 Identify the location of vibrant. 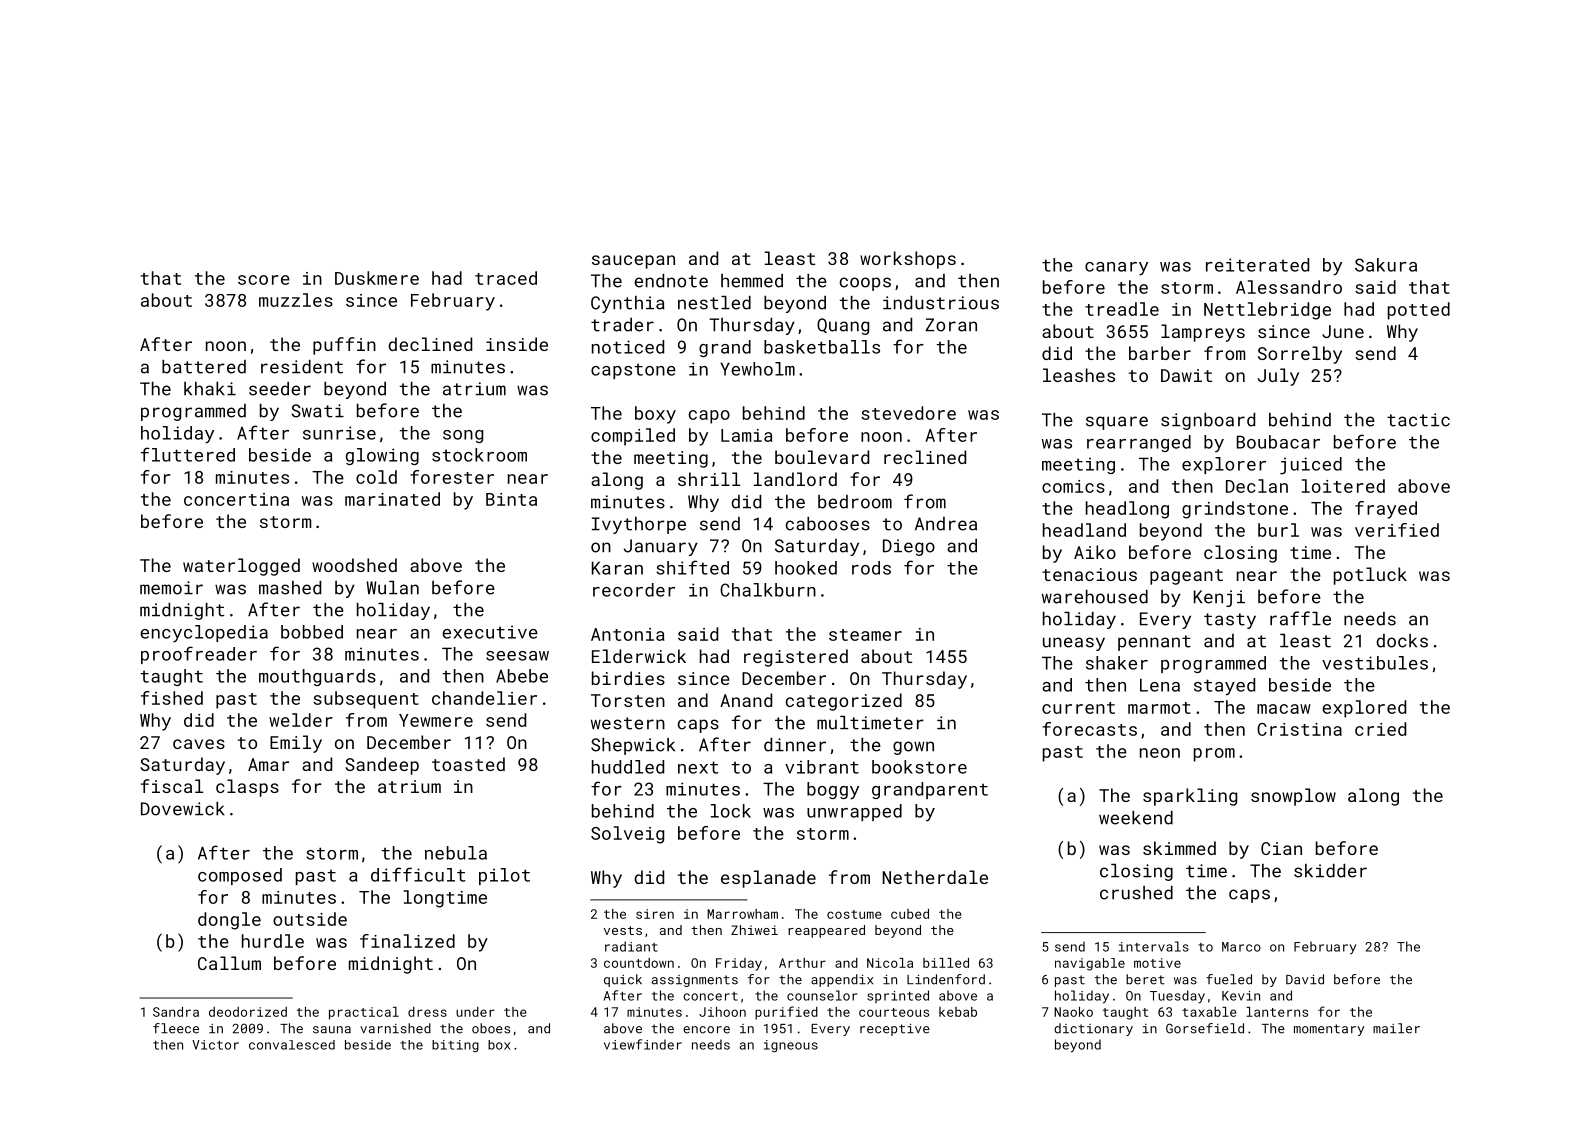
(822, 767).
